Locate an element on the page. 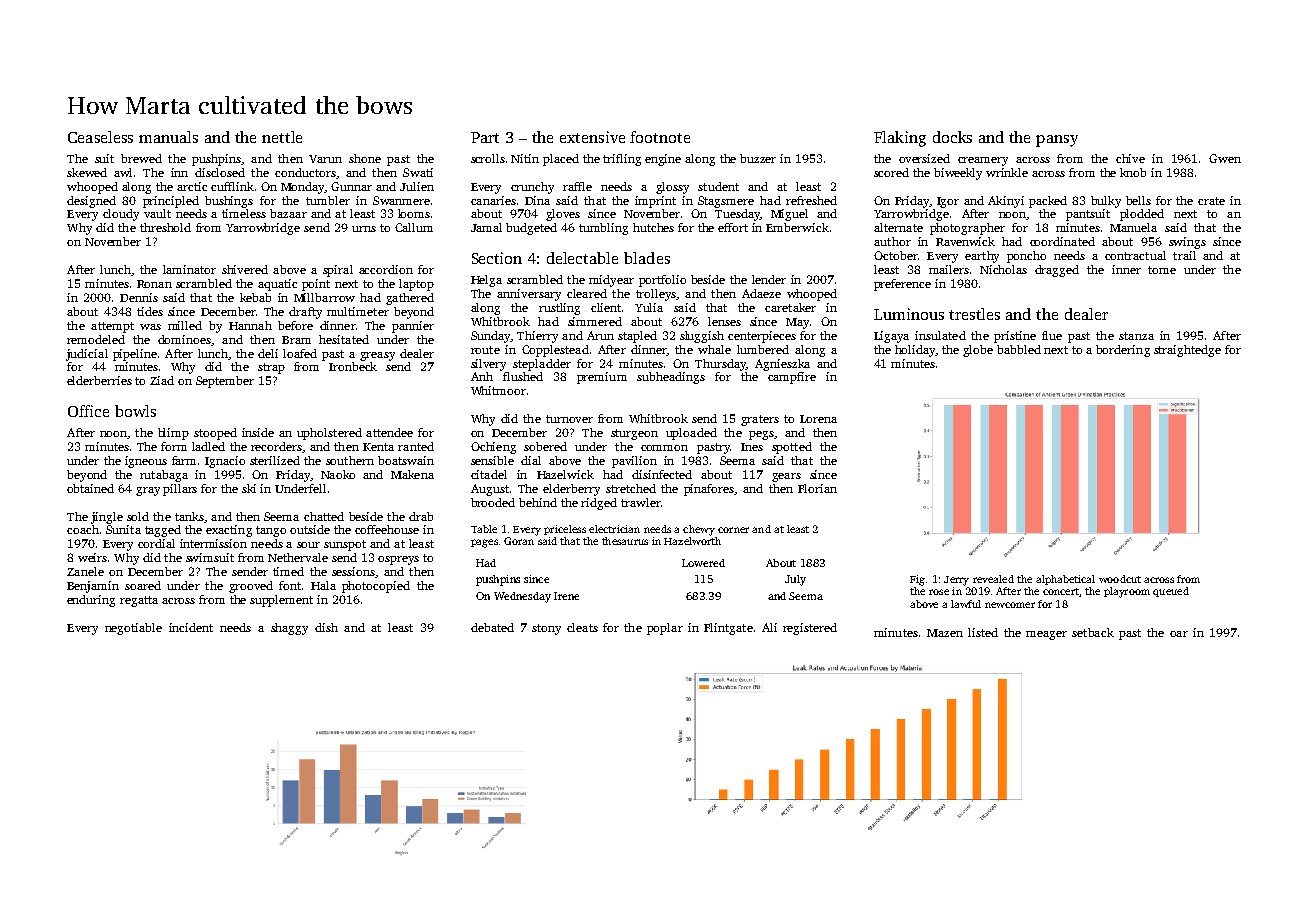  Office is located at coordinates (88, 411).
